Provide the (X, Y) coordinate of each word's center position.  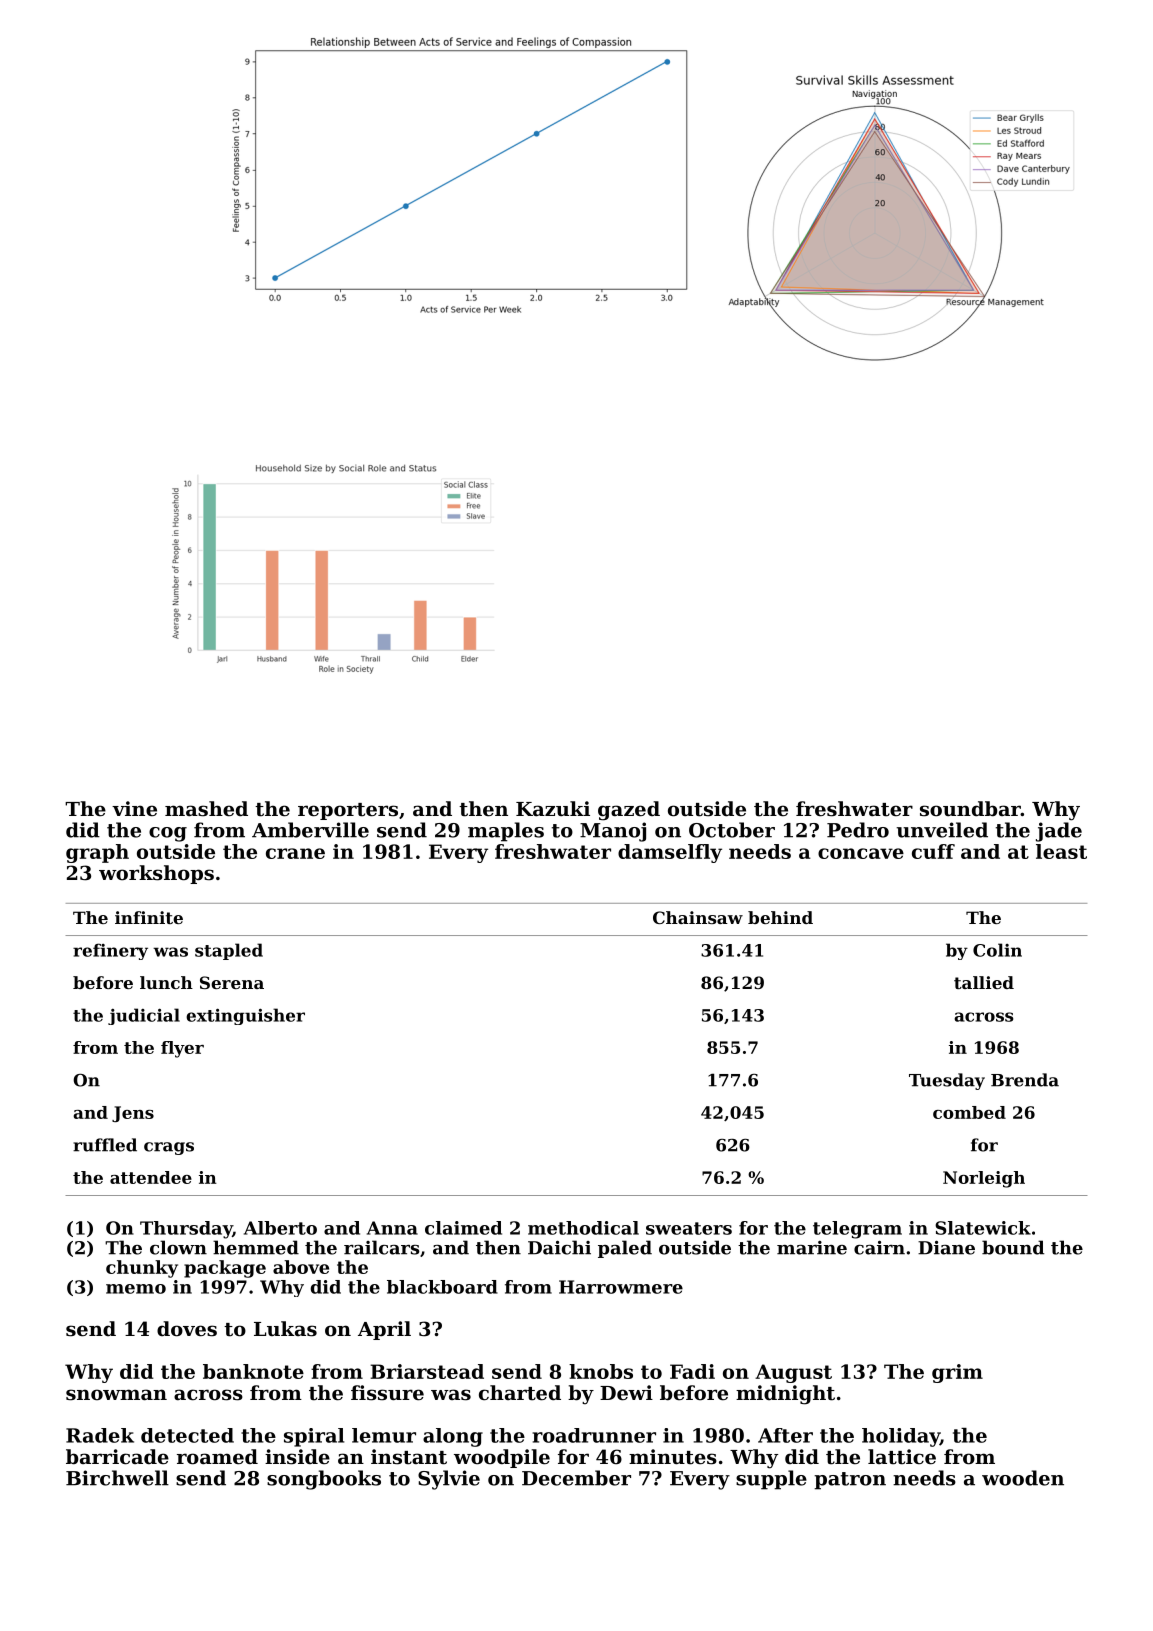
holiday (901, 1437)
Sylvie (449, 1480)
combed (969, 1112)
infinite (149, 917)
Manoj (613, 832)
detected (187, 1435)
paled (625, 1249)
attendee (151, 1177)
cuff (933, 851)
